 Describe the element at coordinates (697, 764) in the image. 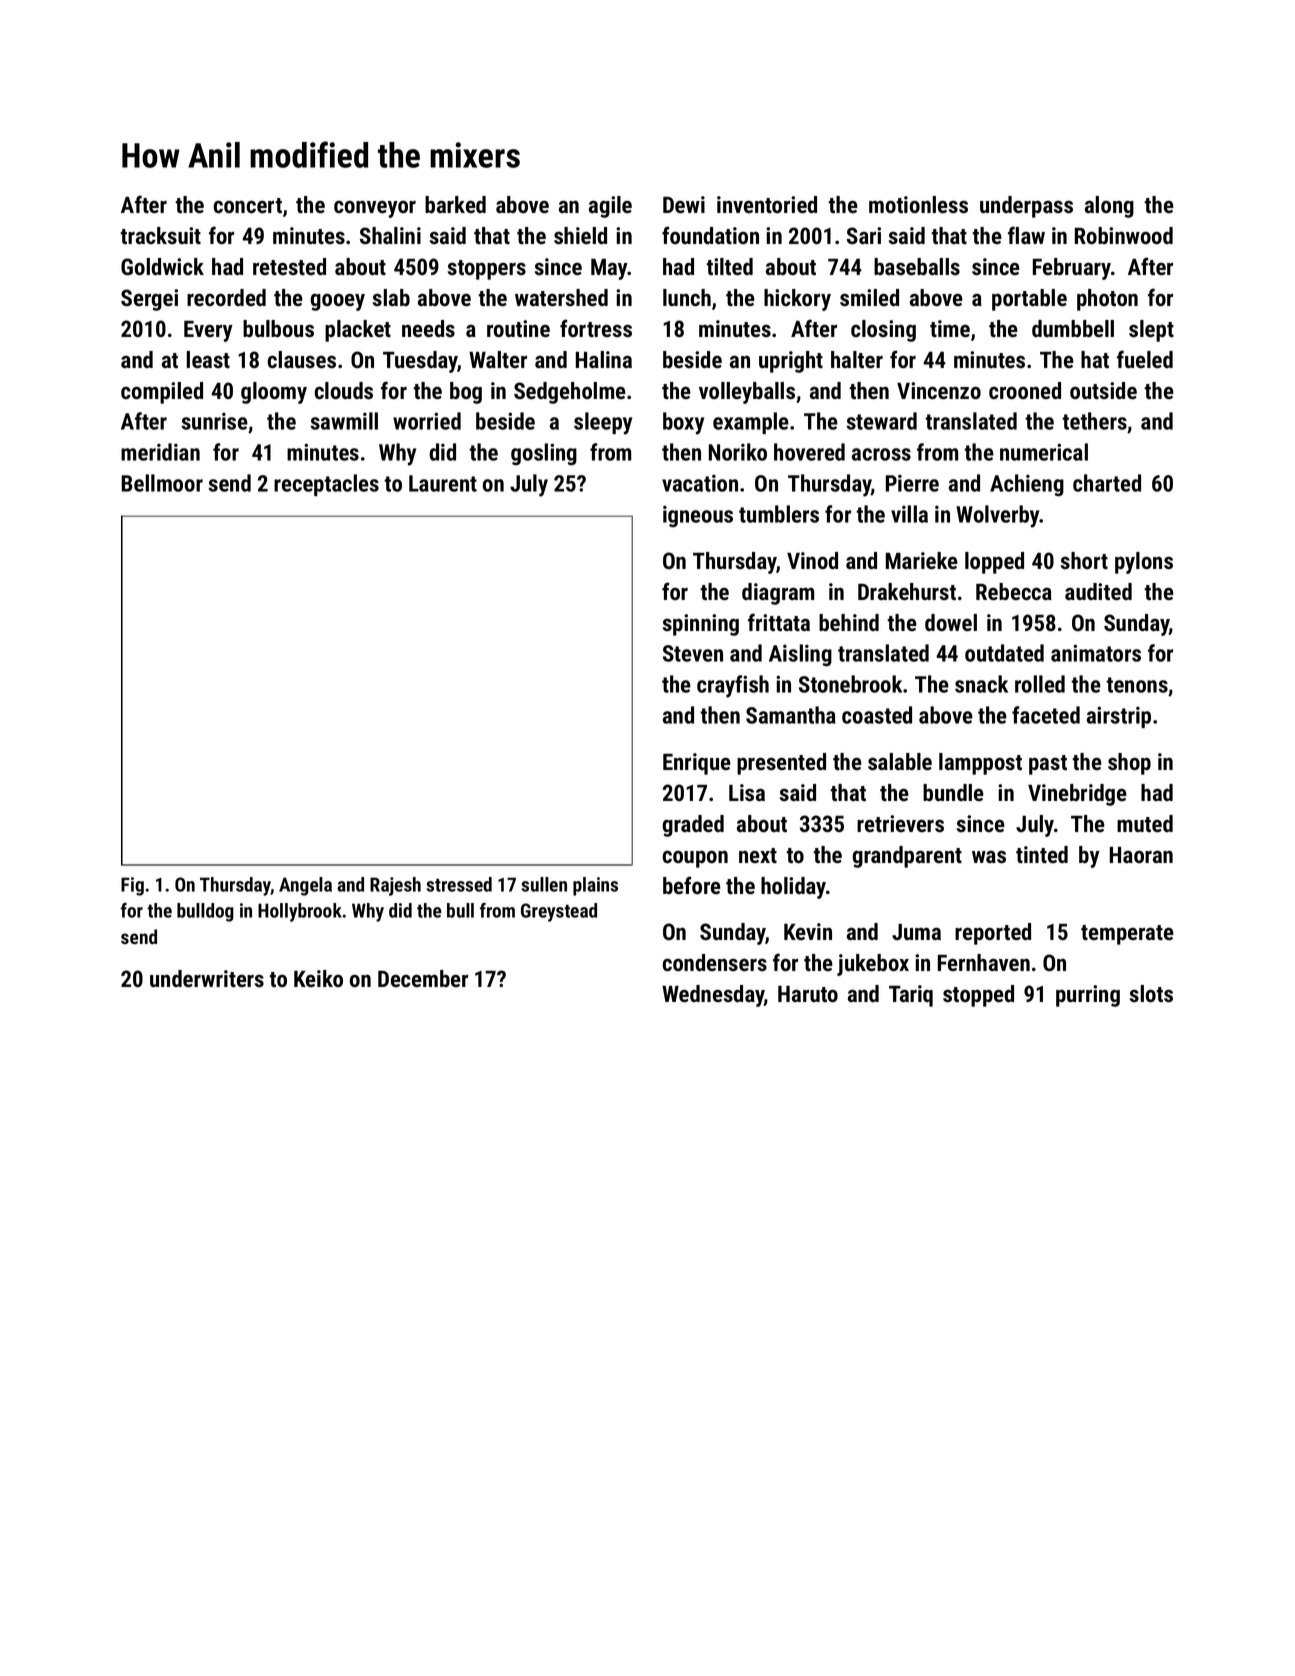

I see `Enrique` at that location.
